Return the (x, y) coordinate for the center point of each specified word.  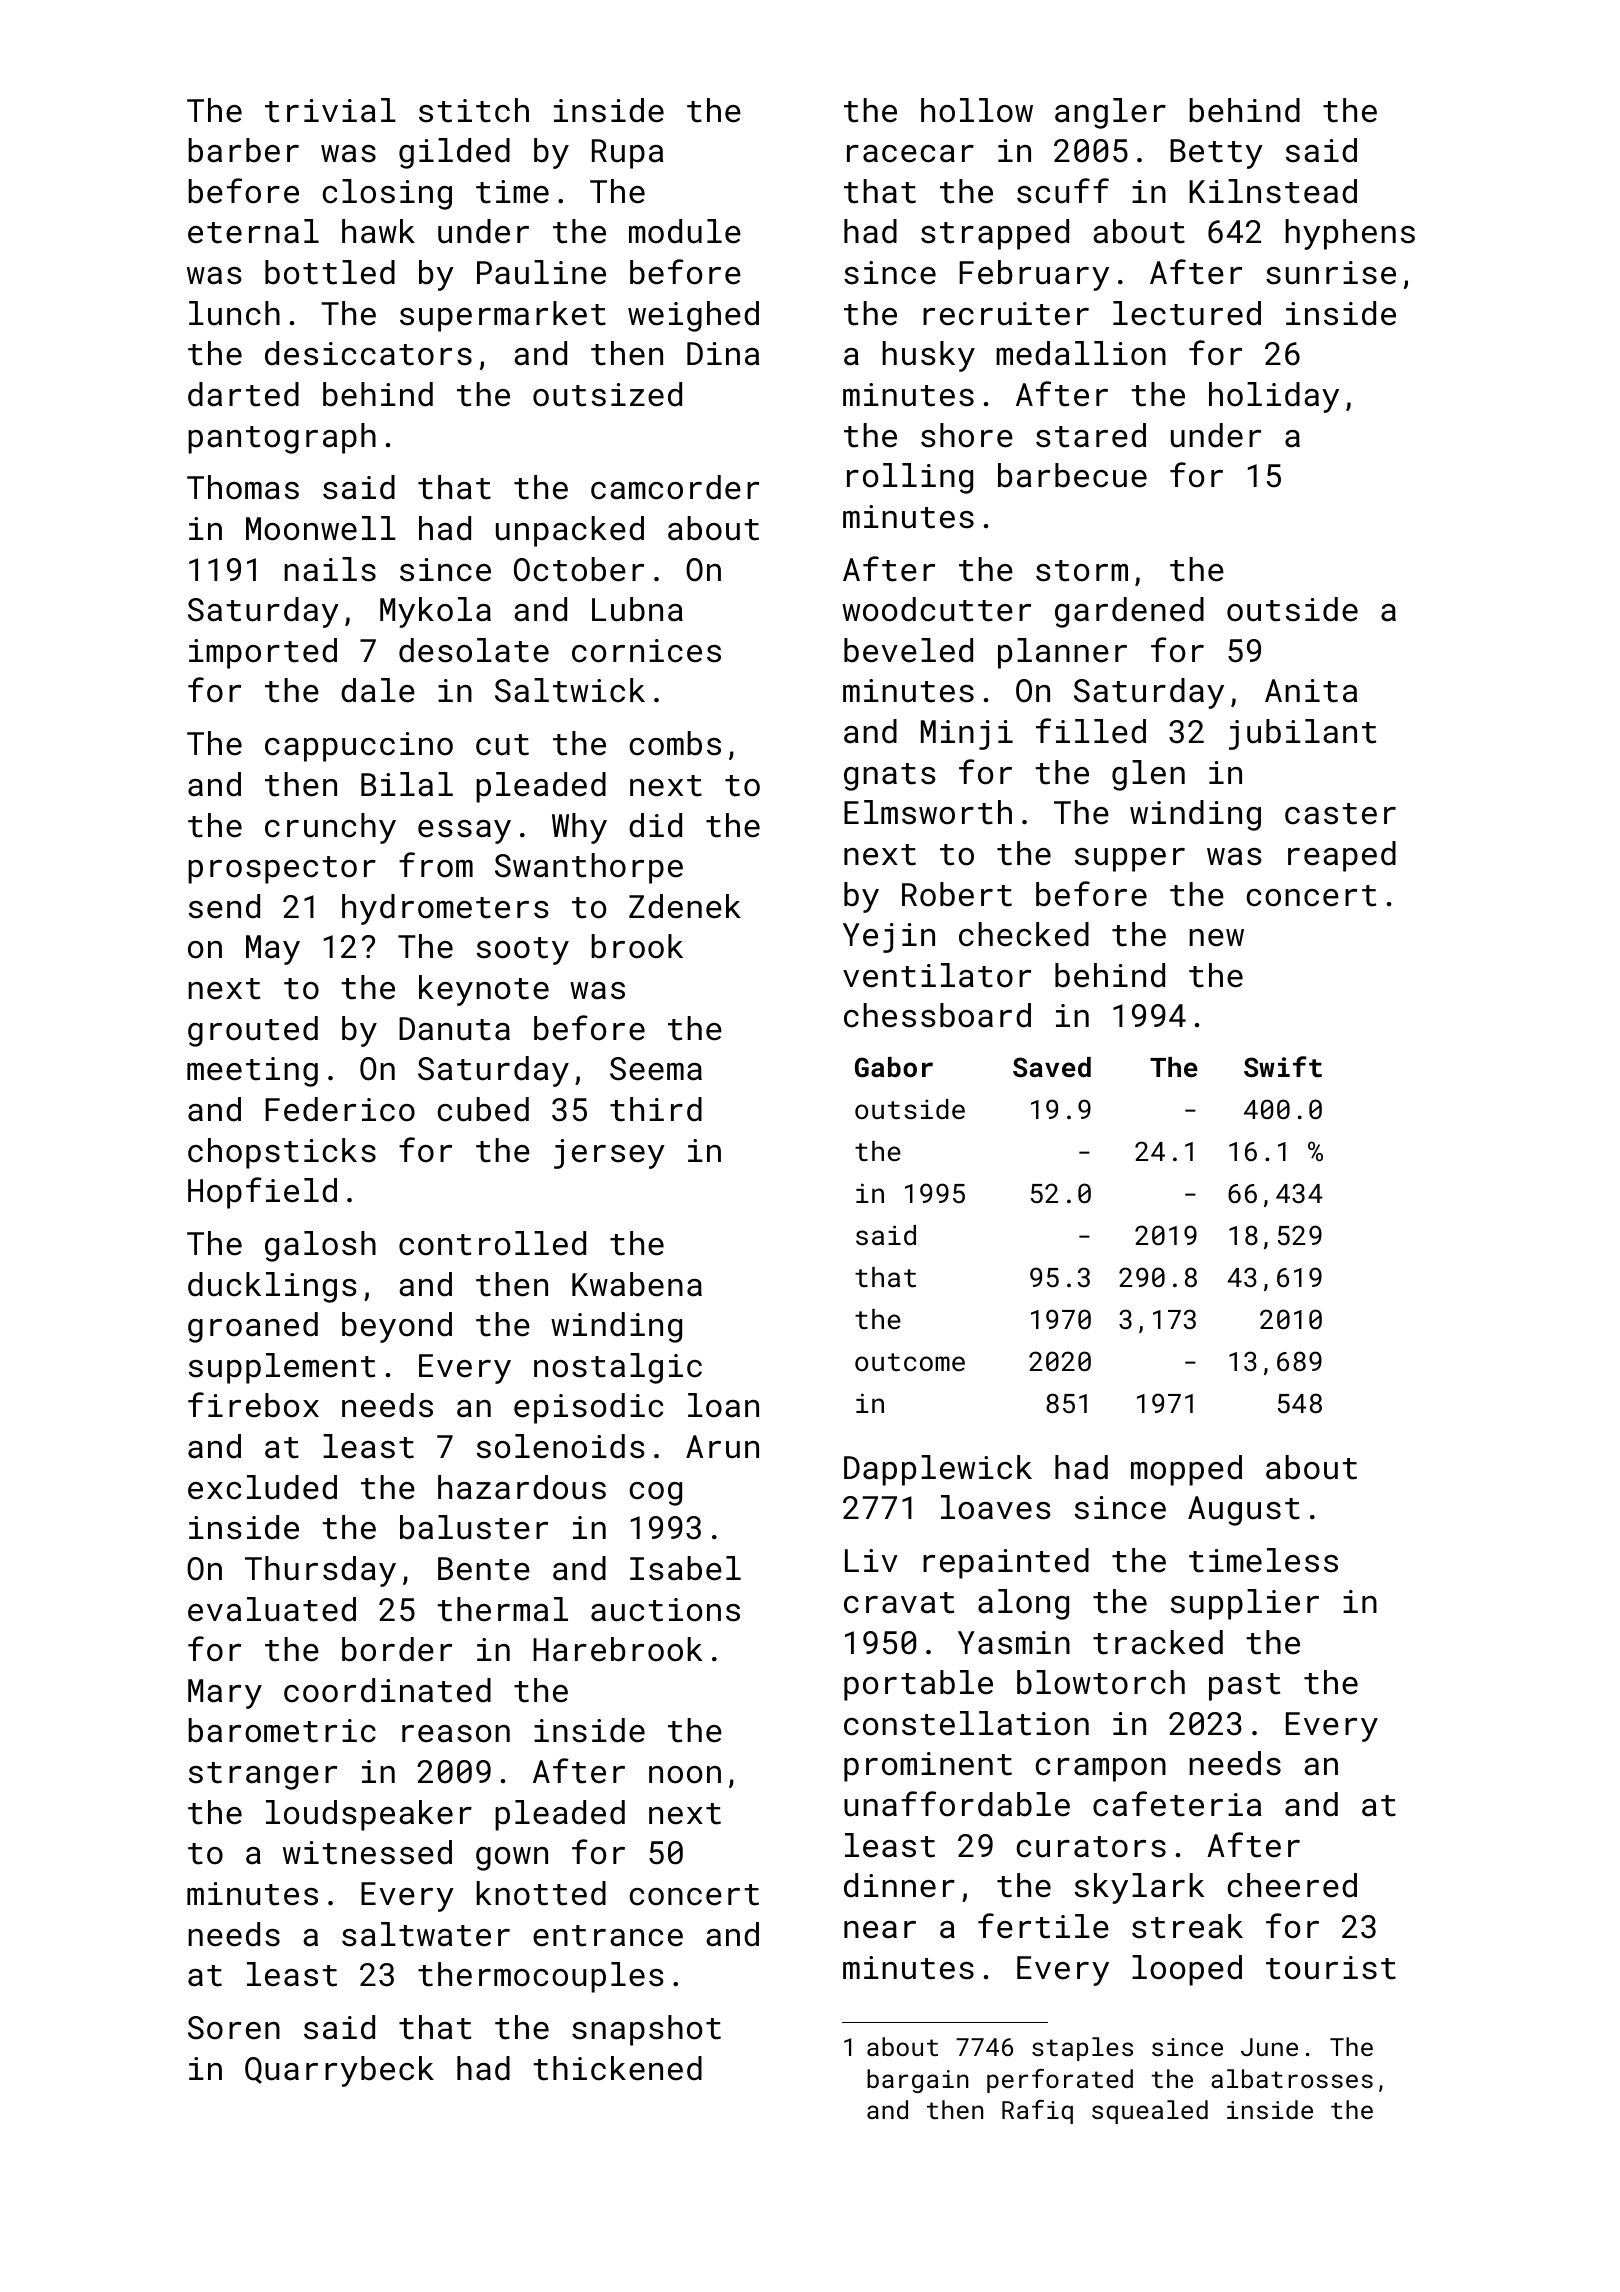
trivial (330, 110)
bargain (917, 2081)
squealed (1150, 2112)
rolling (910, 478)
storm (1082, 571)
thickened (617, 2068)
